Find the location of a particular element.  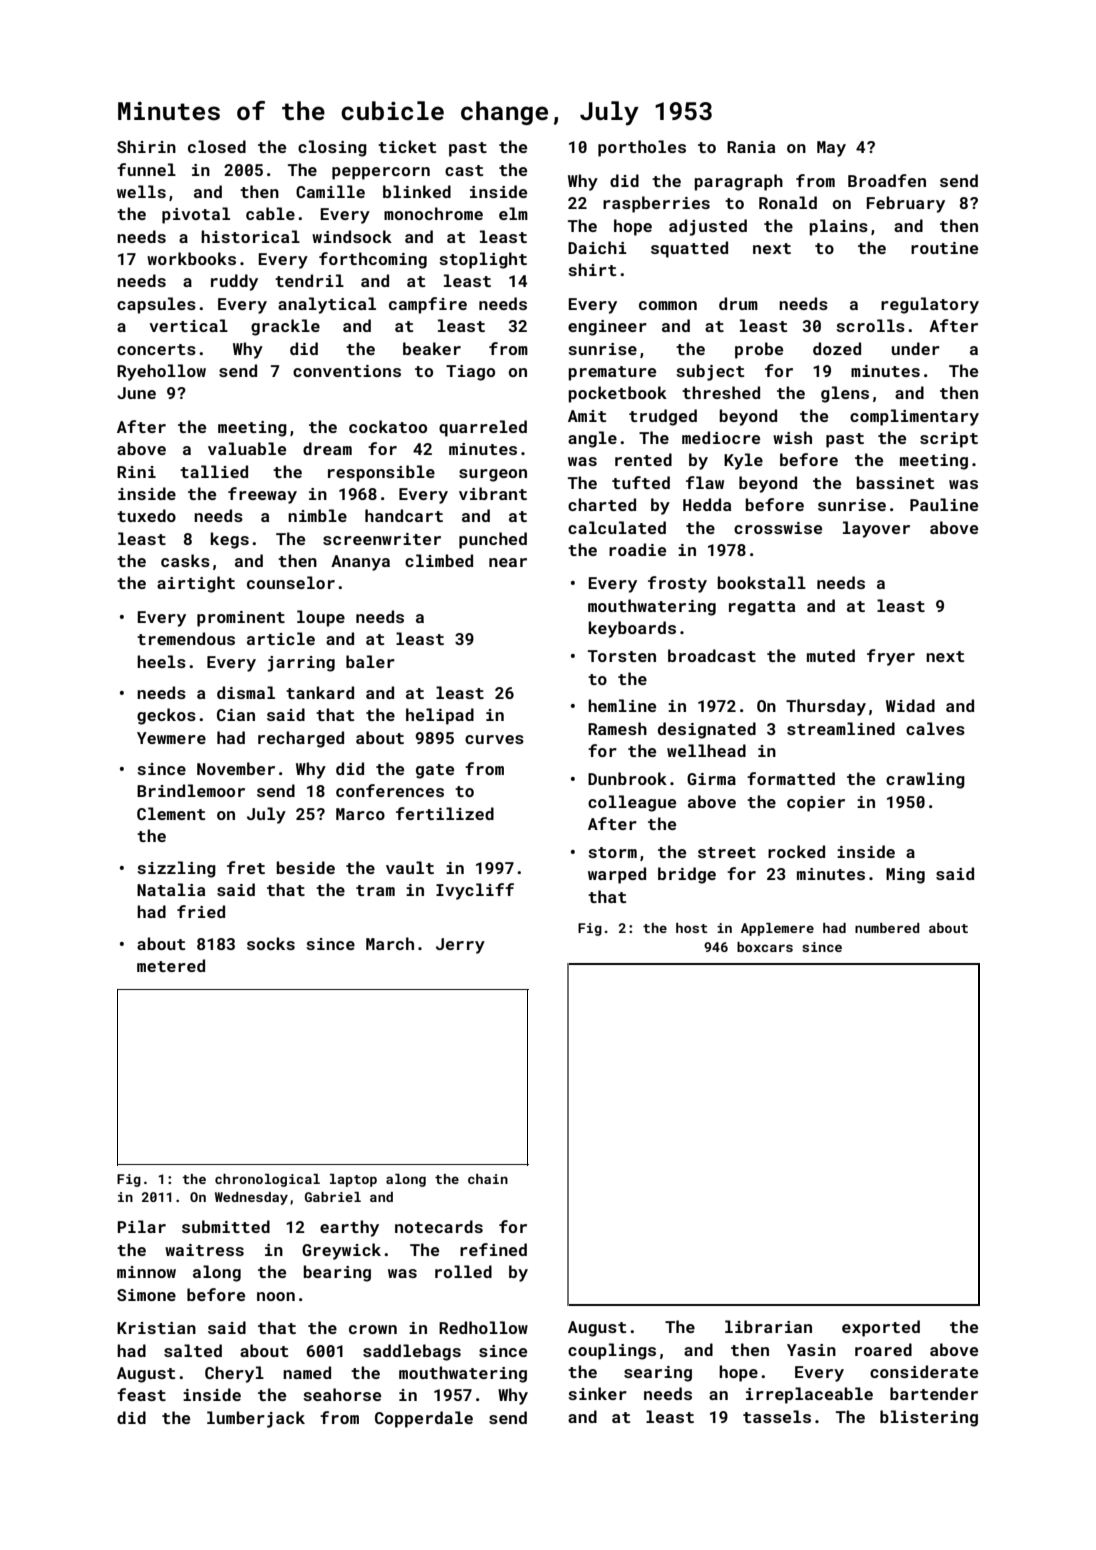

couplings is located at coordinates (612, 1351).
